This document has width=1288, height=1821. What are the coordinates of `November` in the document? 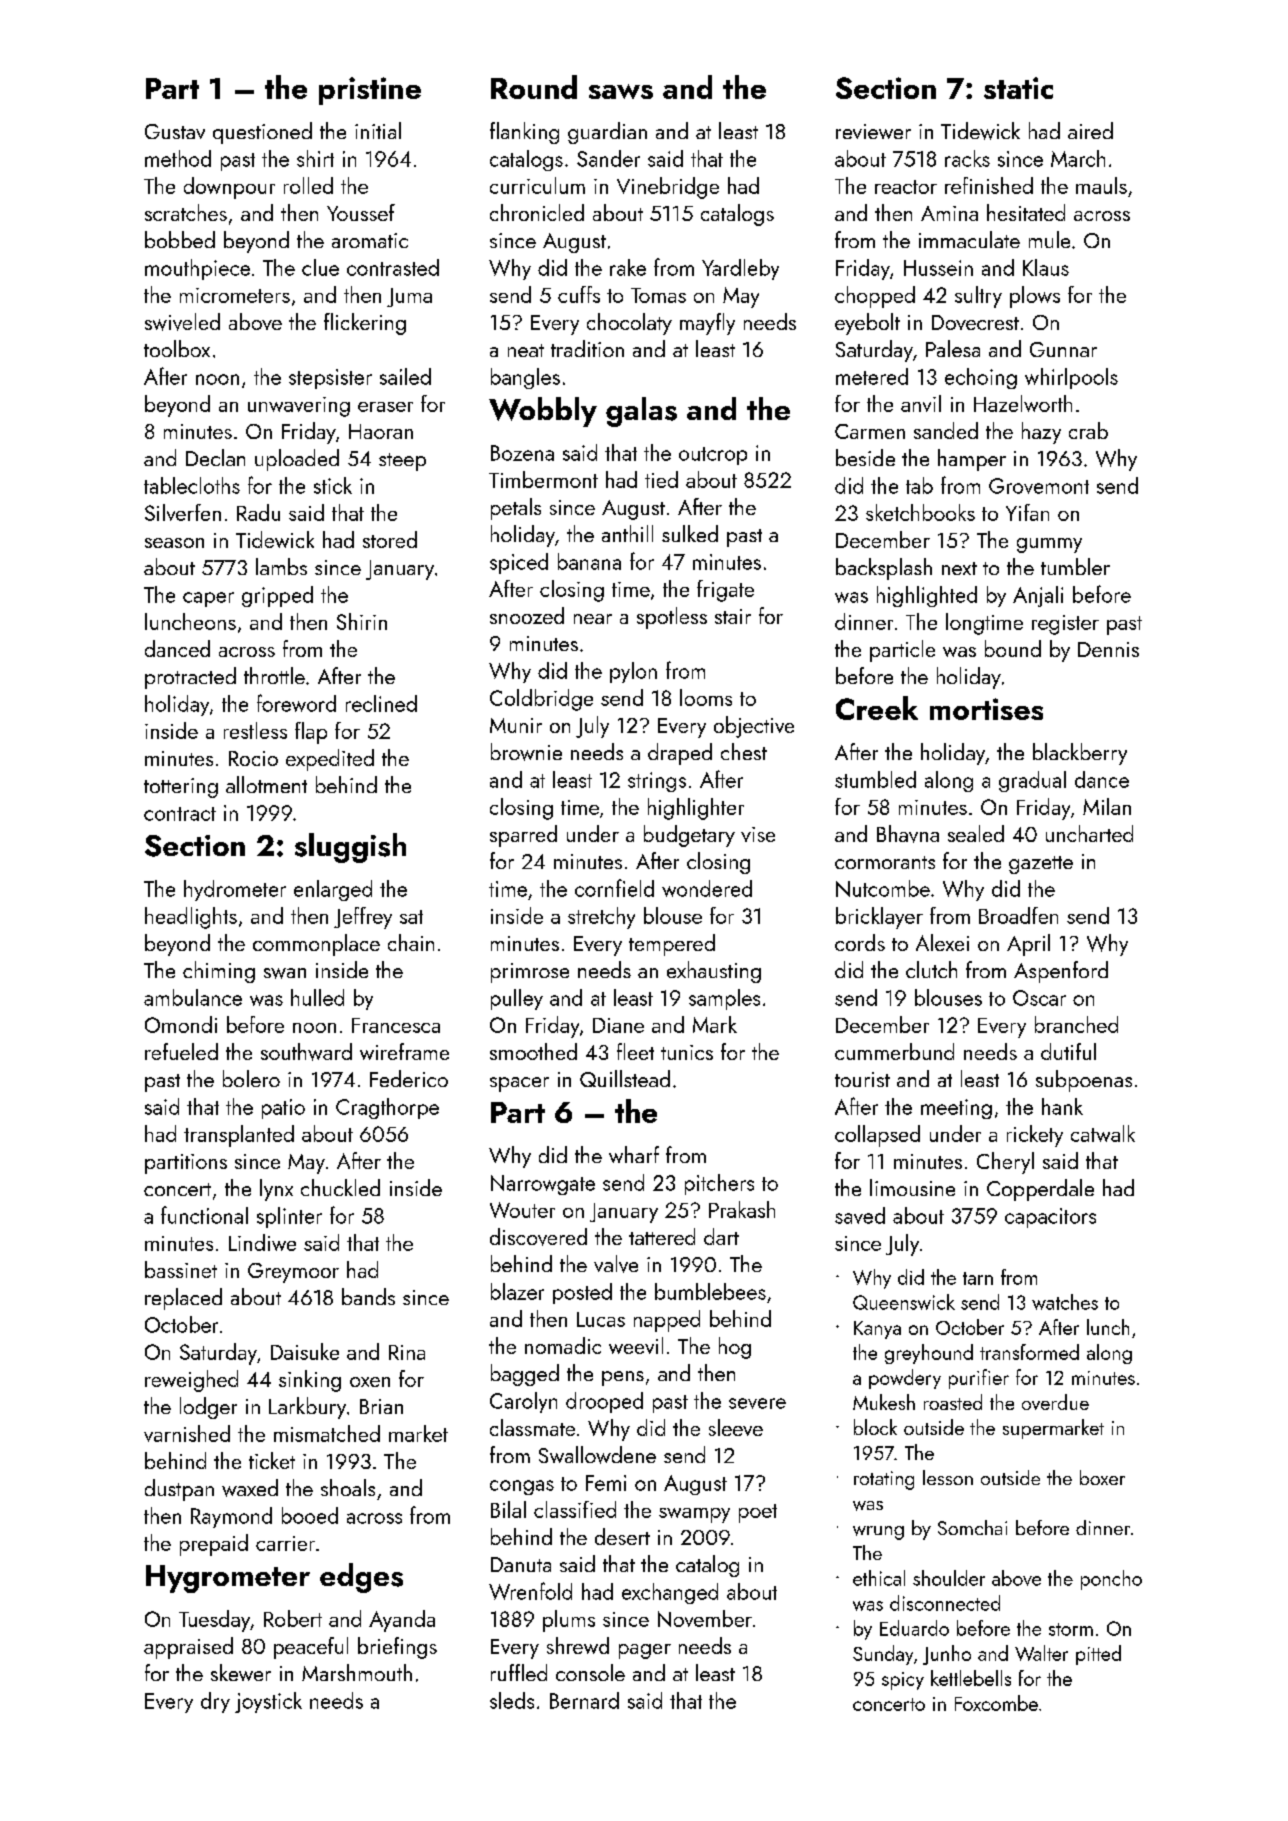 It's located at (705, 1618).
